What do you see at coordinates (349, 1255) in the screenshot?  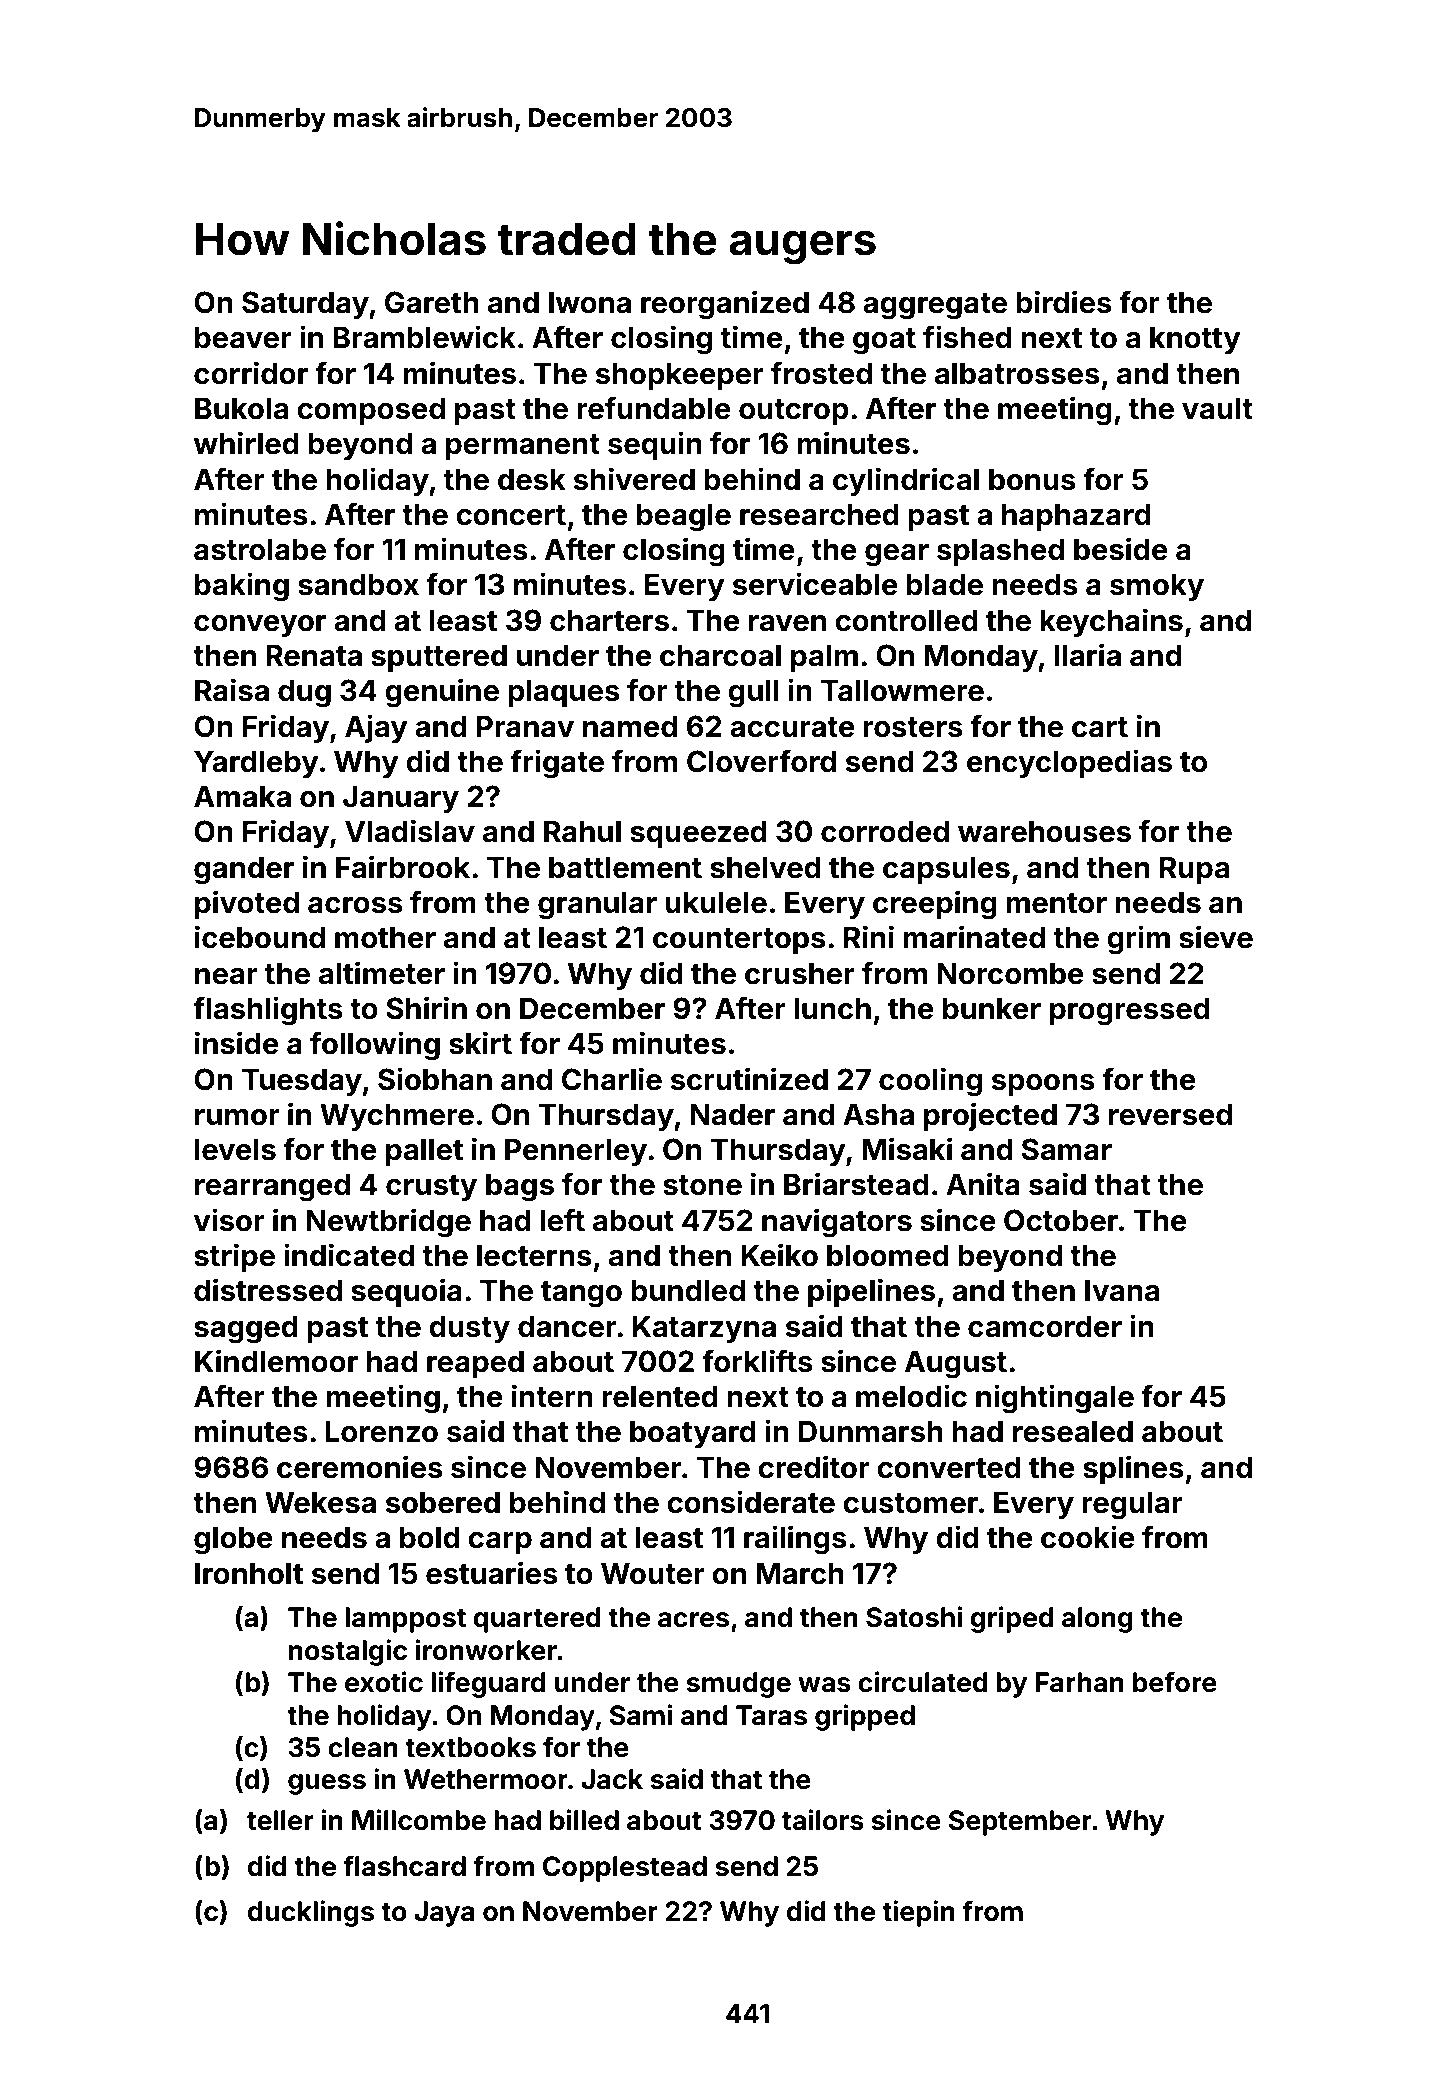 I see `indicated` at bounding box center [349, 1255].
